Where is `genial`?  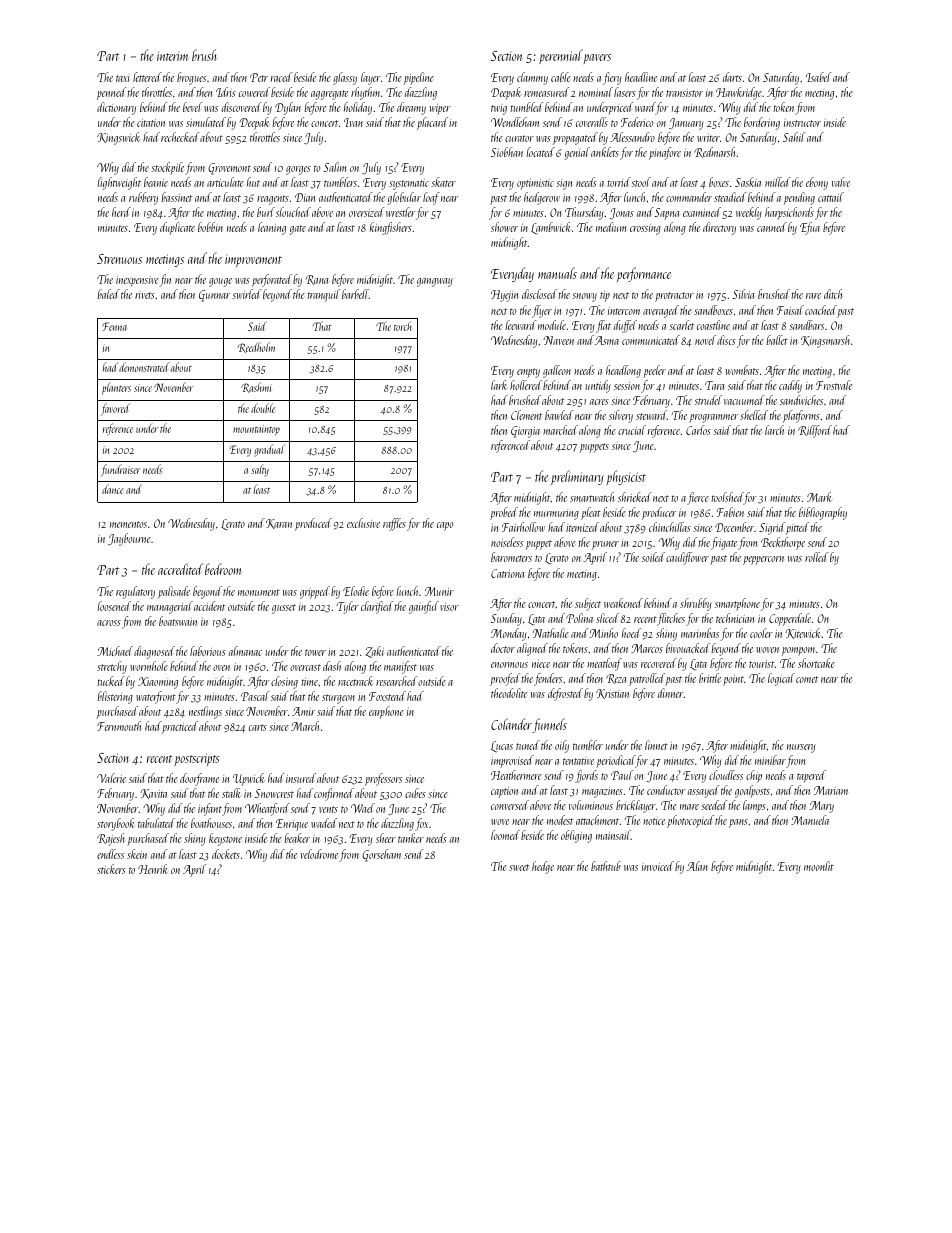
genial is located at coordinates (577, 153).
